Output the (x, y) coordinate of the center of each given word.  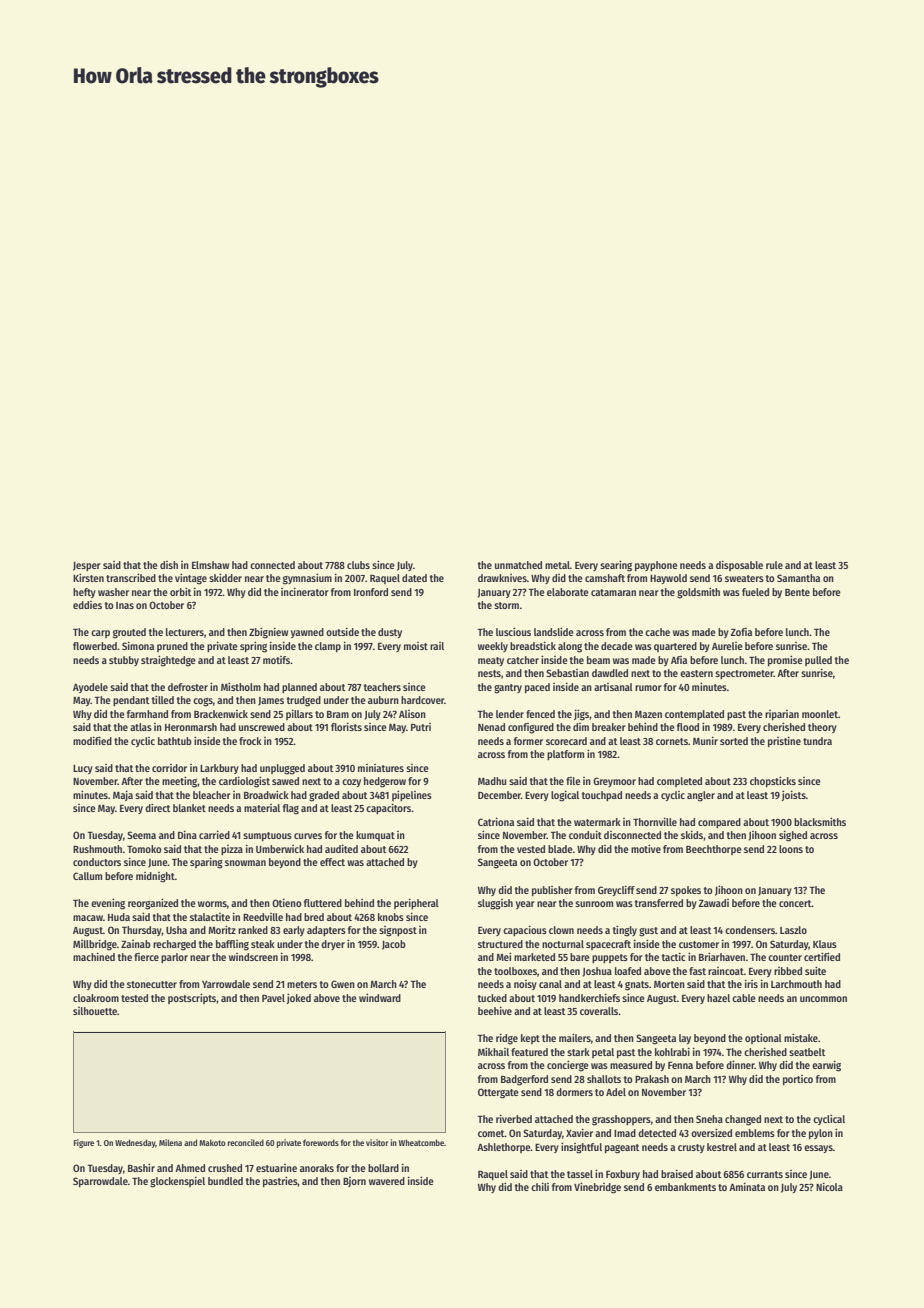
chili (540, 1186)
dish (169, 565)
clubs (358, 565)
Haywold (668, 579)
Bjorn (354, 1182)
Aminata (747, 1186)
